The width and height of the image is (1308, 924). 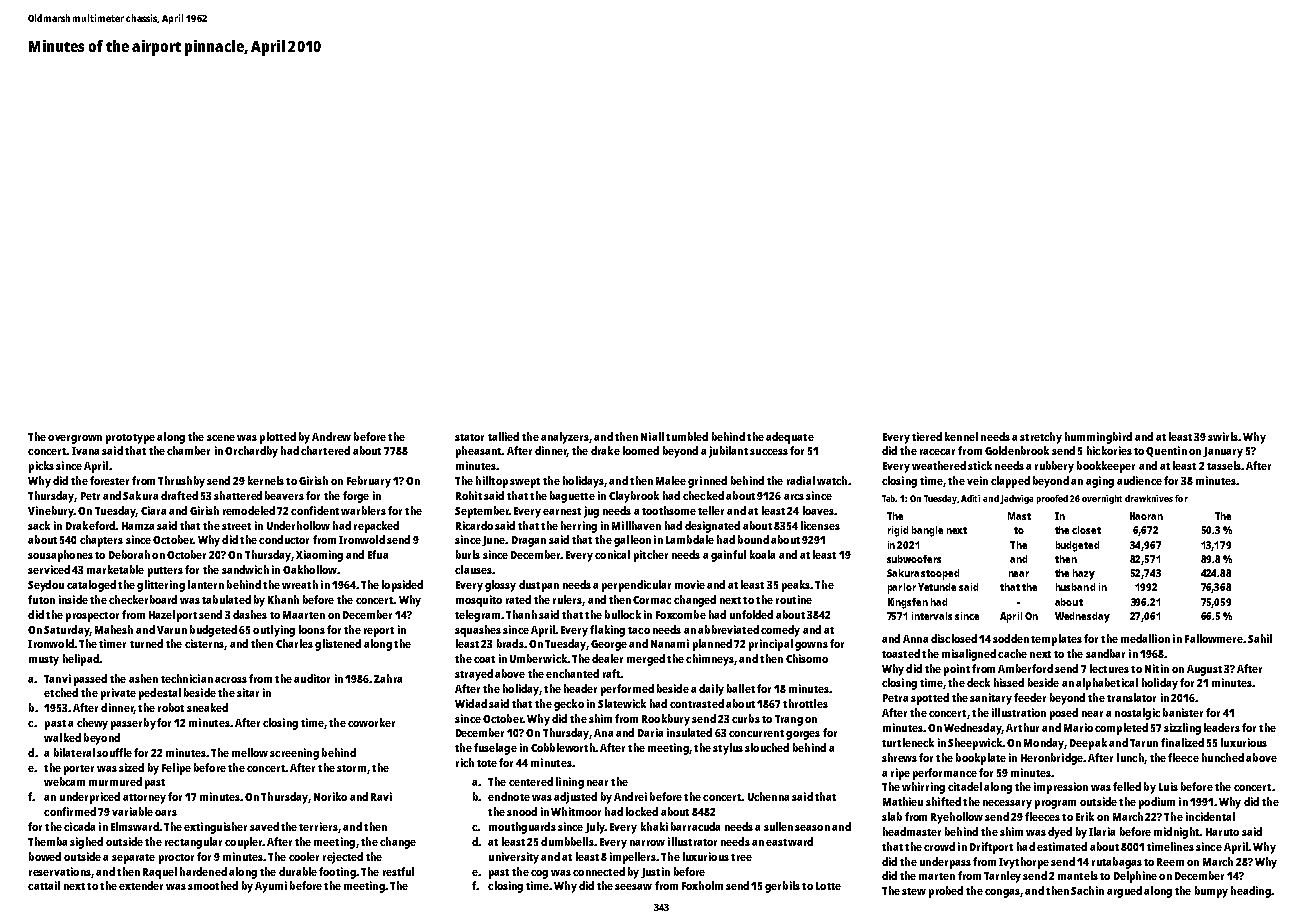 I want to click on turtleneck, so click(x=908, y=742).
